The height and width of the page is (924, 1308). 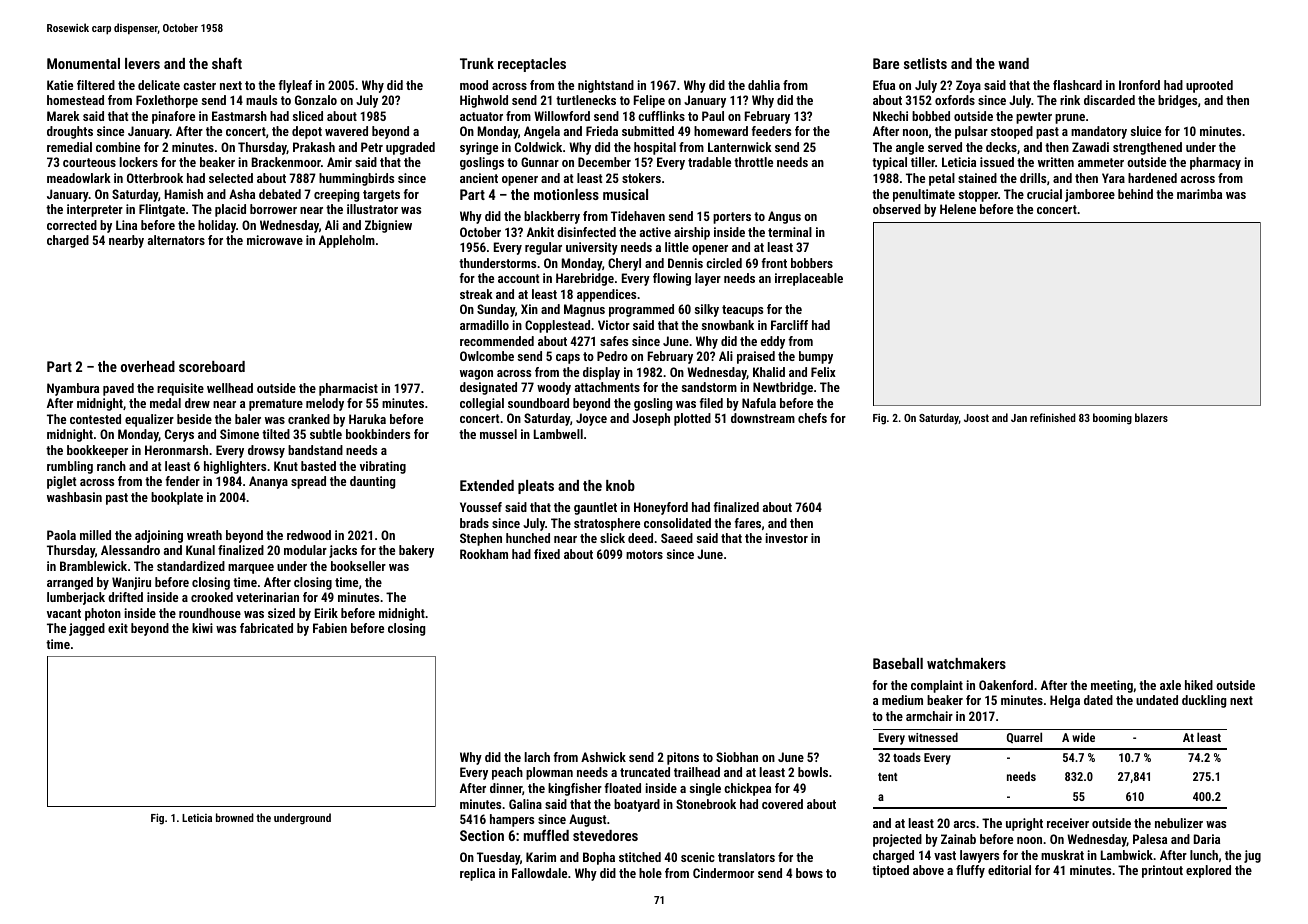 I want to click on arranged, so click(x=70, y=583).
